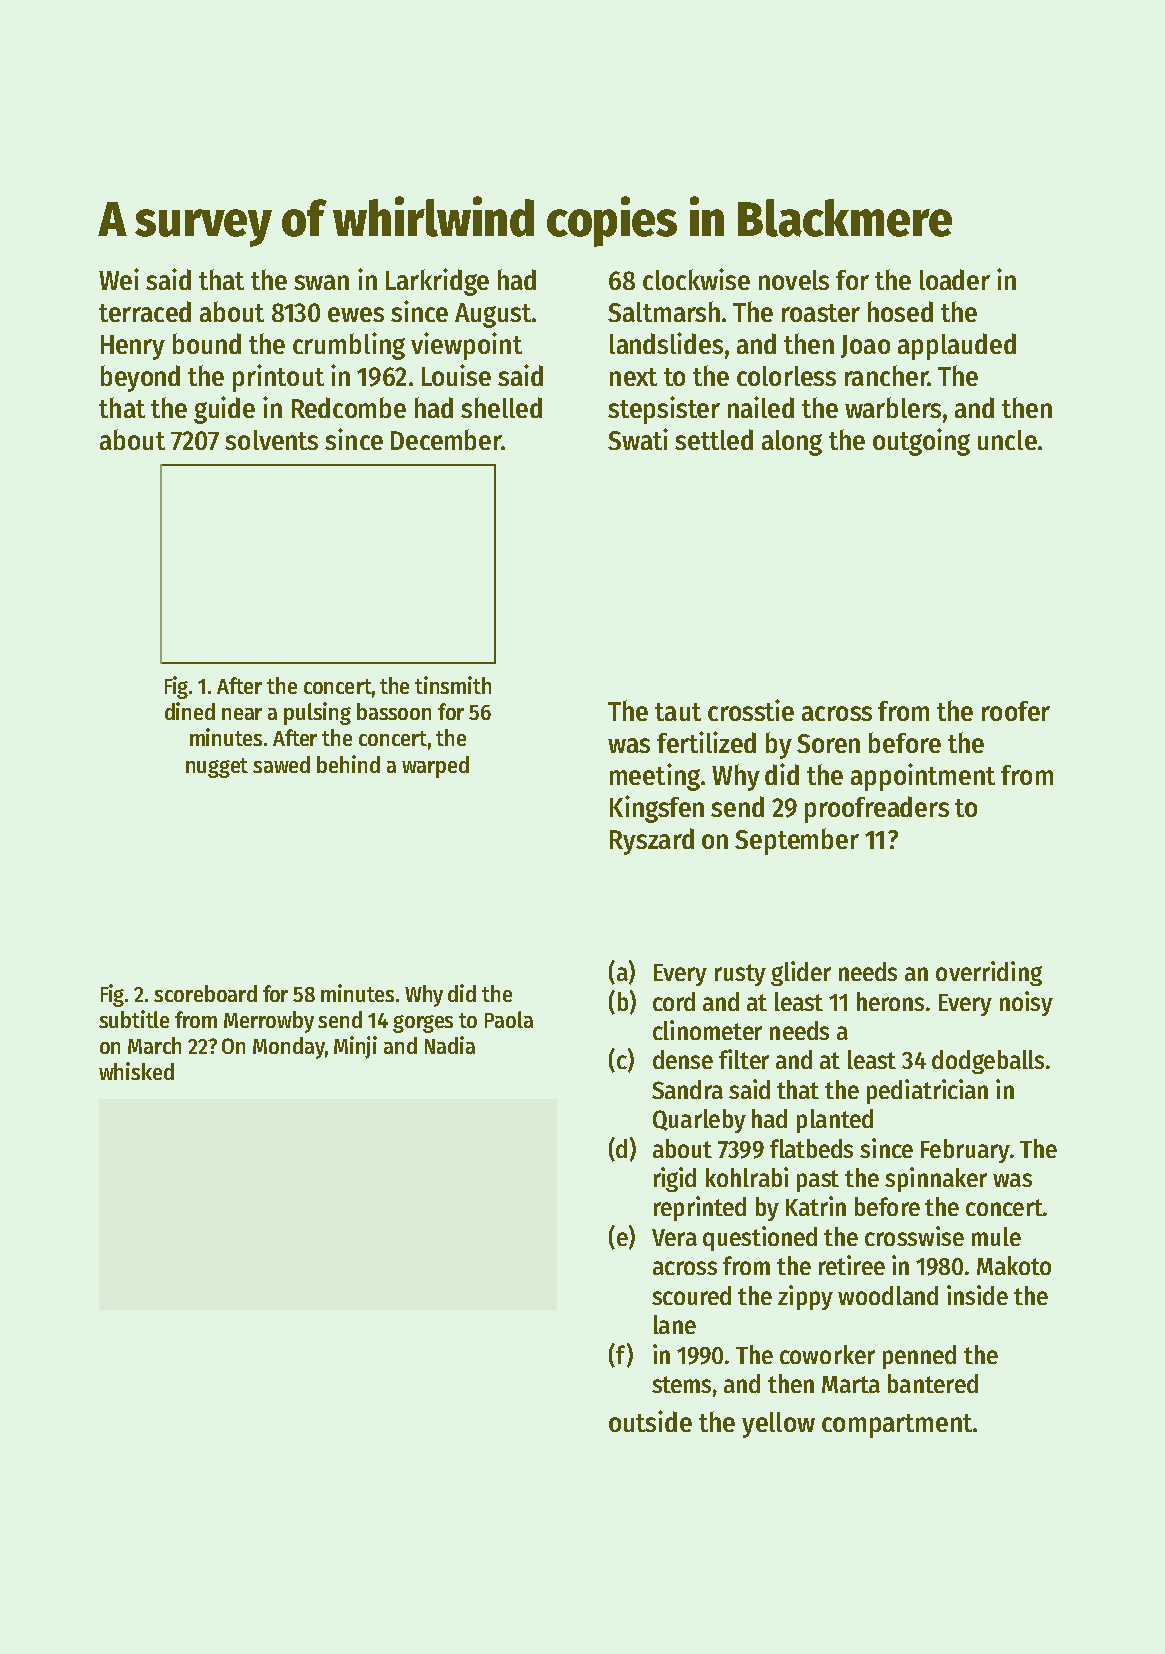  Describe the element at coordinates (140, 378) in the screenshot. I see `beyond` at that location.
